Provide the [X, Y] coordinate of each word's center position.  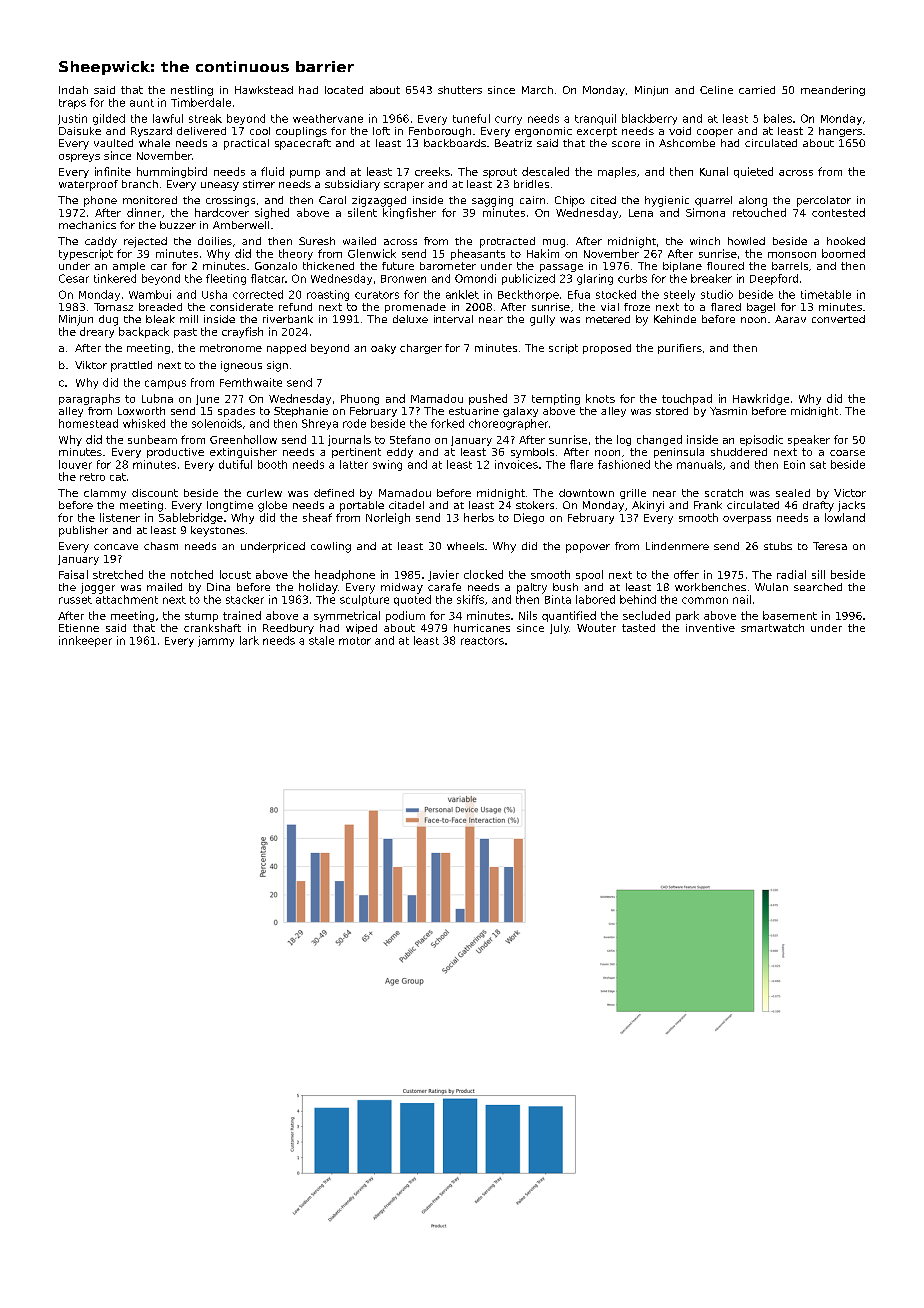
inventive [710, 628]
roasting [328, 295]
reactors [482, 641]
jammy [216, 641]
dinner [144, 212]
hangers [840, 132]
